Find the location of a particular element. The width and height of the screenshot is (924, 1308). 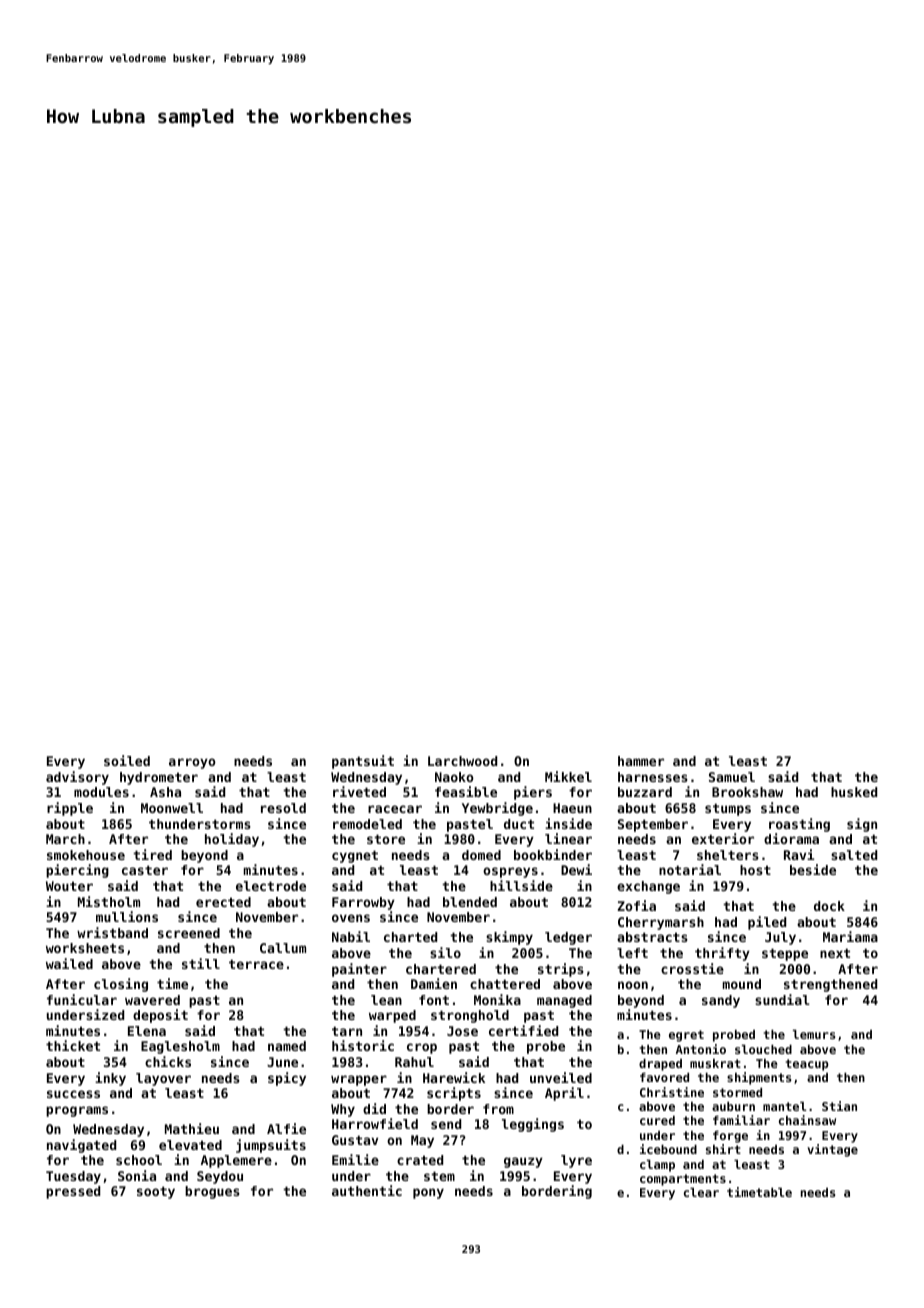

arroyo is located at coordinates (192, 763).
